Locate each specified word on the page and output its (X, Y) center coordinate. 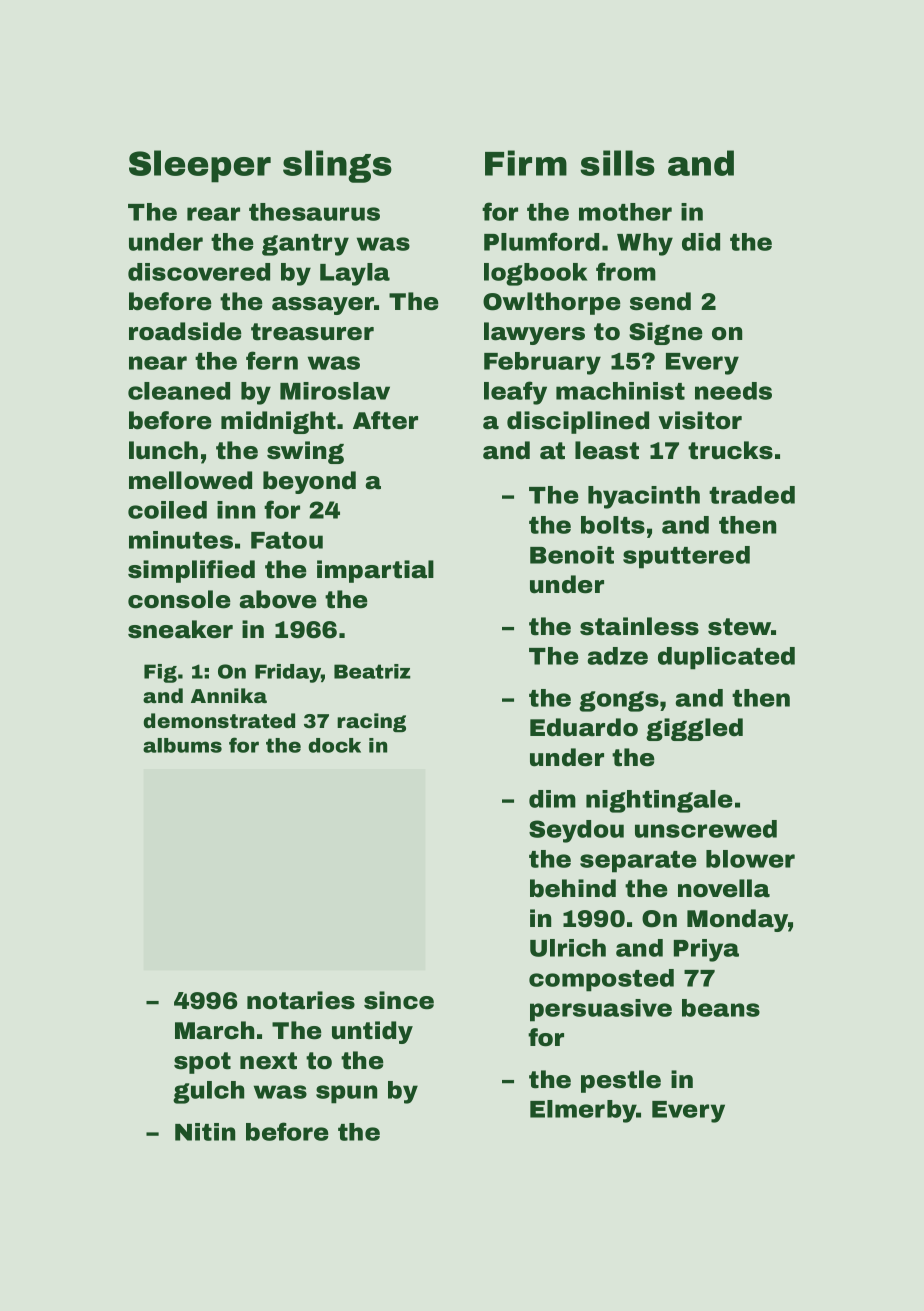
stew (739, 627)
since (399, 1000)
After (385, 420)
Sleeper (200, 166)
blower (750, 859)
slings (337, 166)
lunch (163, 450)
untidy (372, 1032)
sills (617, 163)
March (214, 1030)
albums (182, 745)
